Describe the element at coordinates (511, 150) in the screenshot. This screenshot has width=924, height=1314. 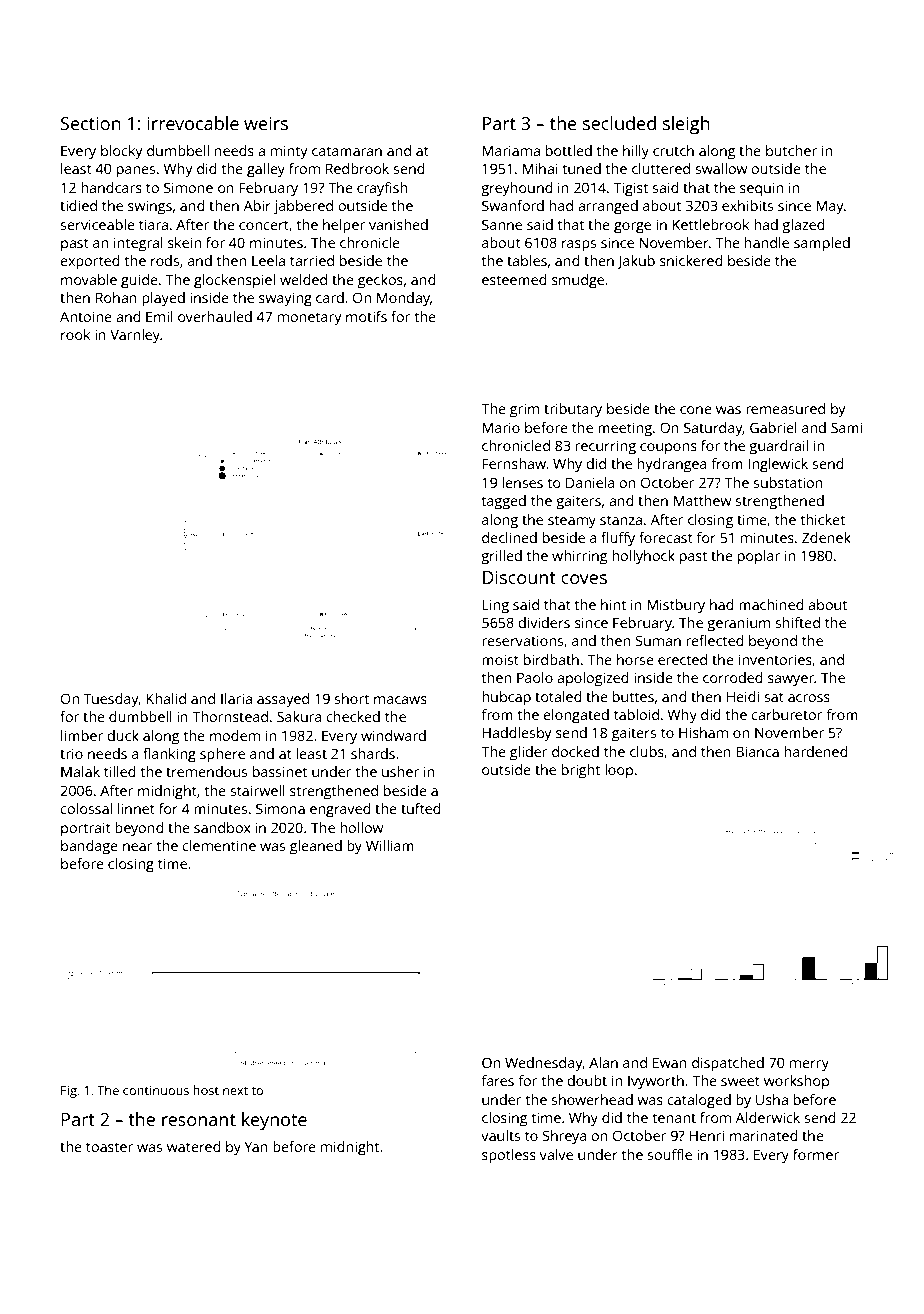
I see `Mariama` at that location.
